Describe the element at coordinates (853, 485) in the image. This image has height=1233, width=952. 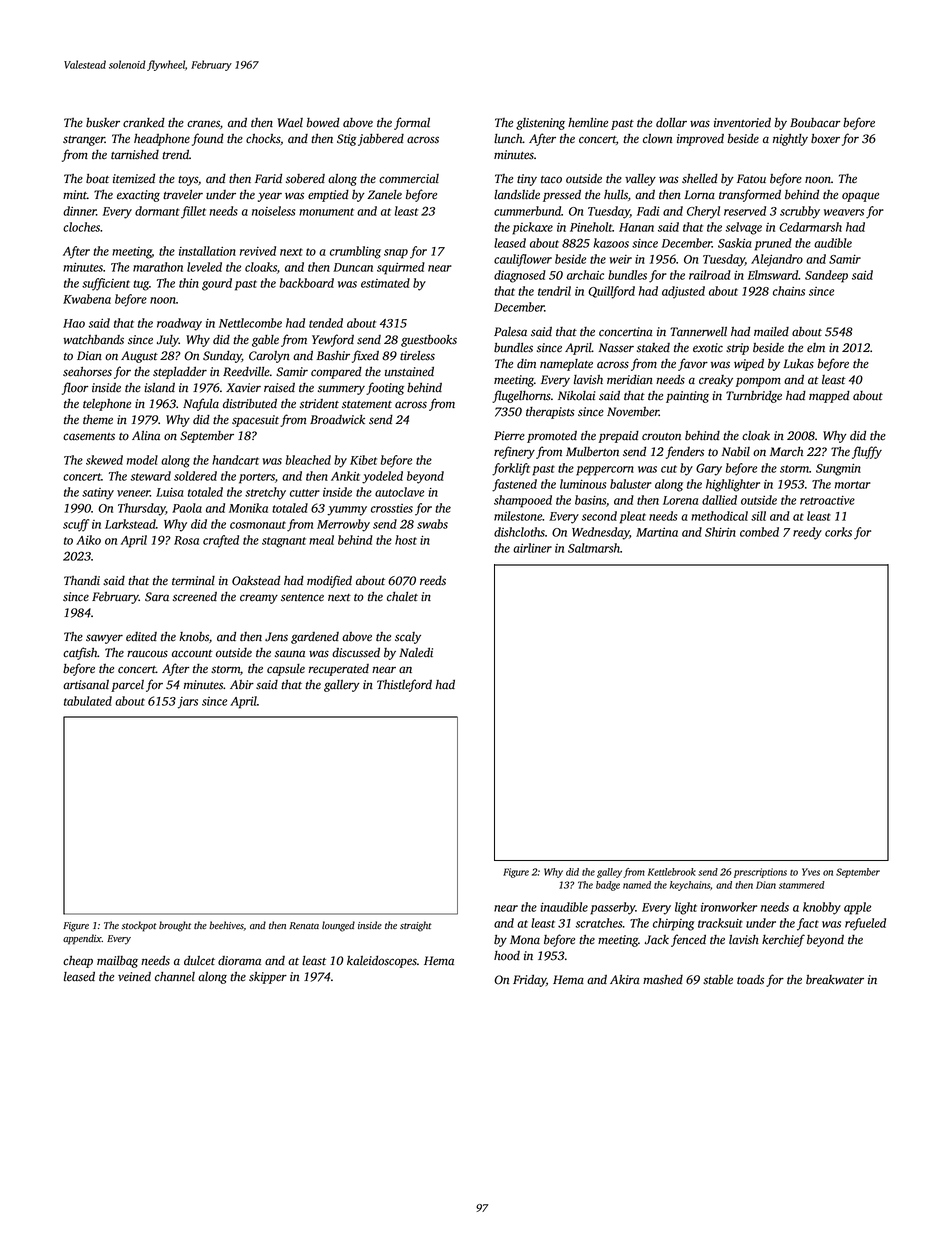
I see `mortar` at that location.
